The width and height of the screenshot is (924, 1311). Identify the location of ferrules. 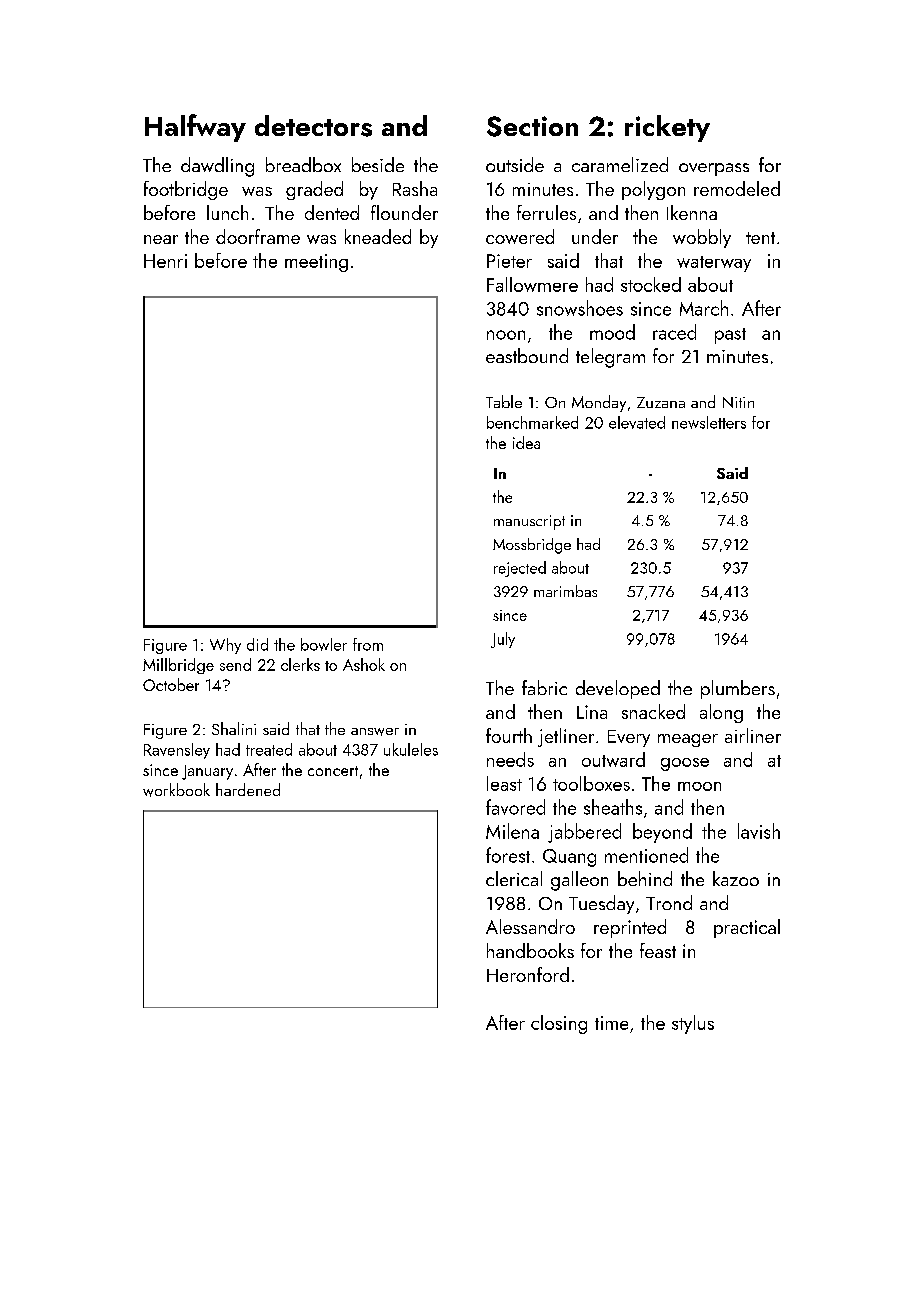
(546, 212).
